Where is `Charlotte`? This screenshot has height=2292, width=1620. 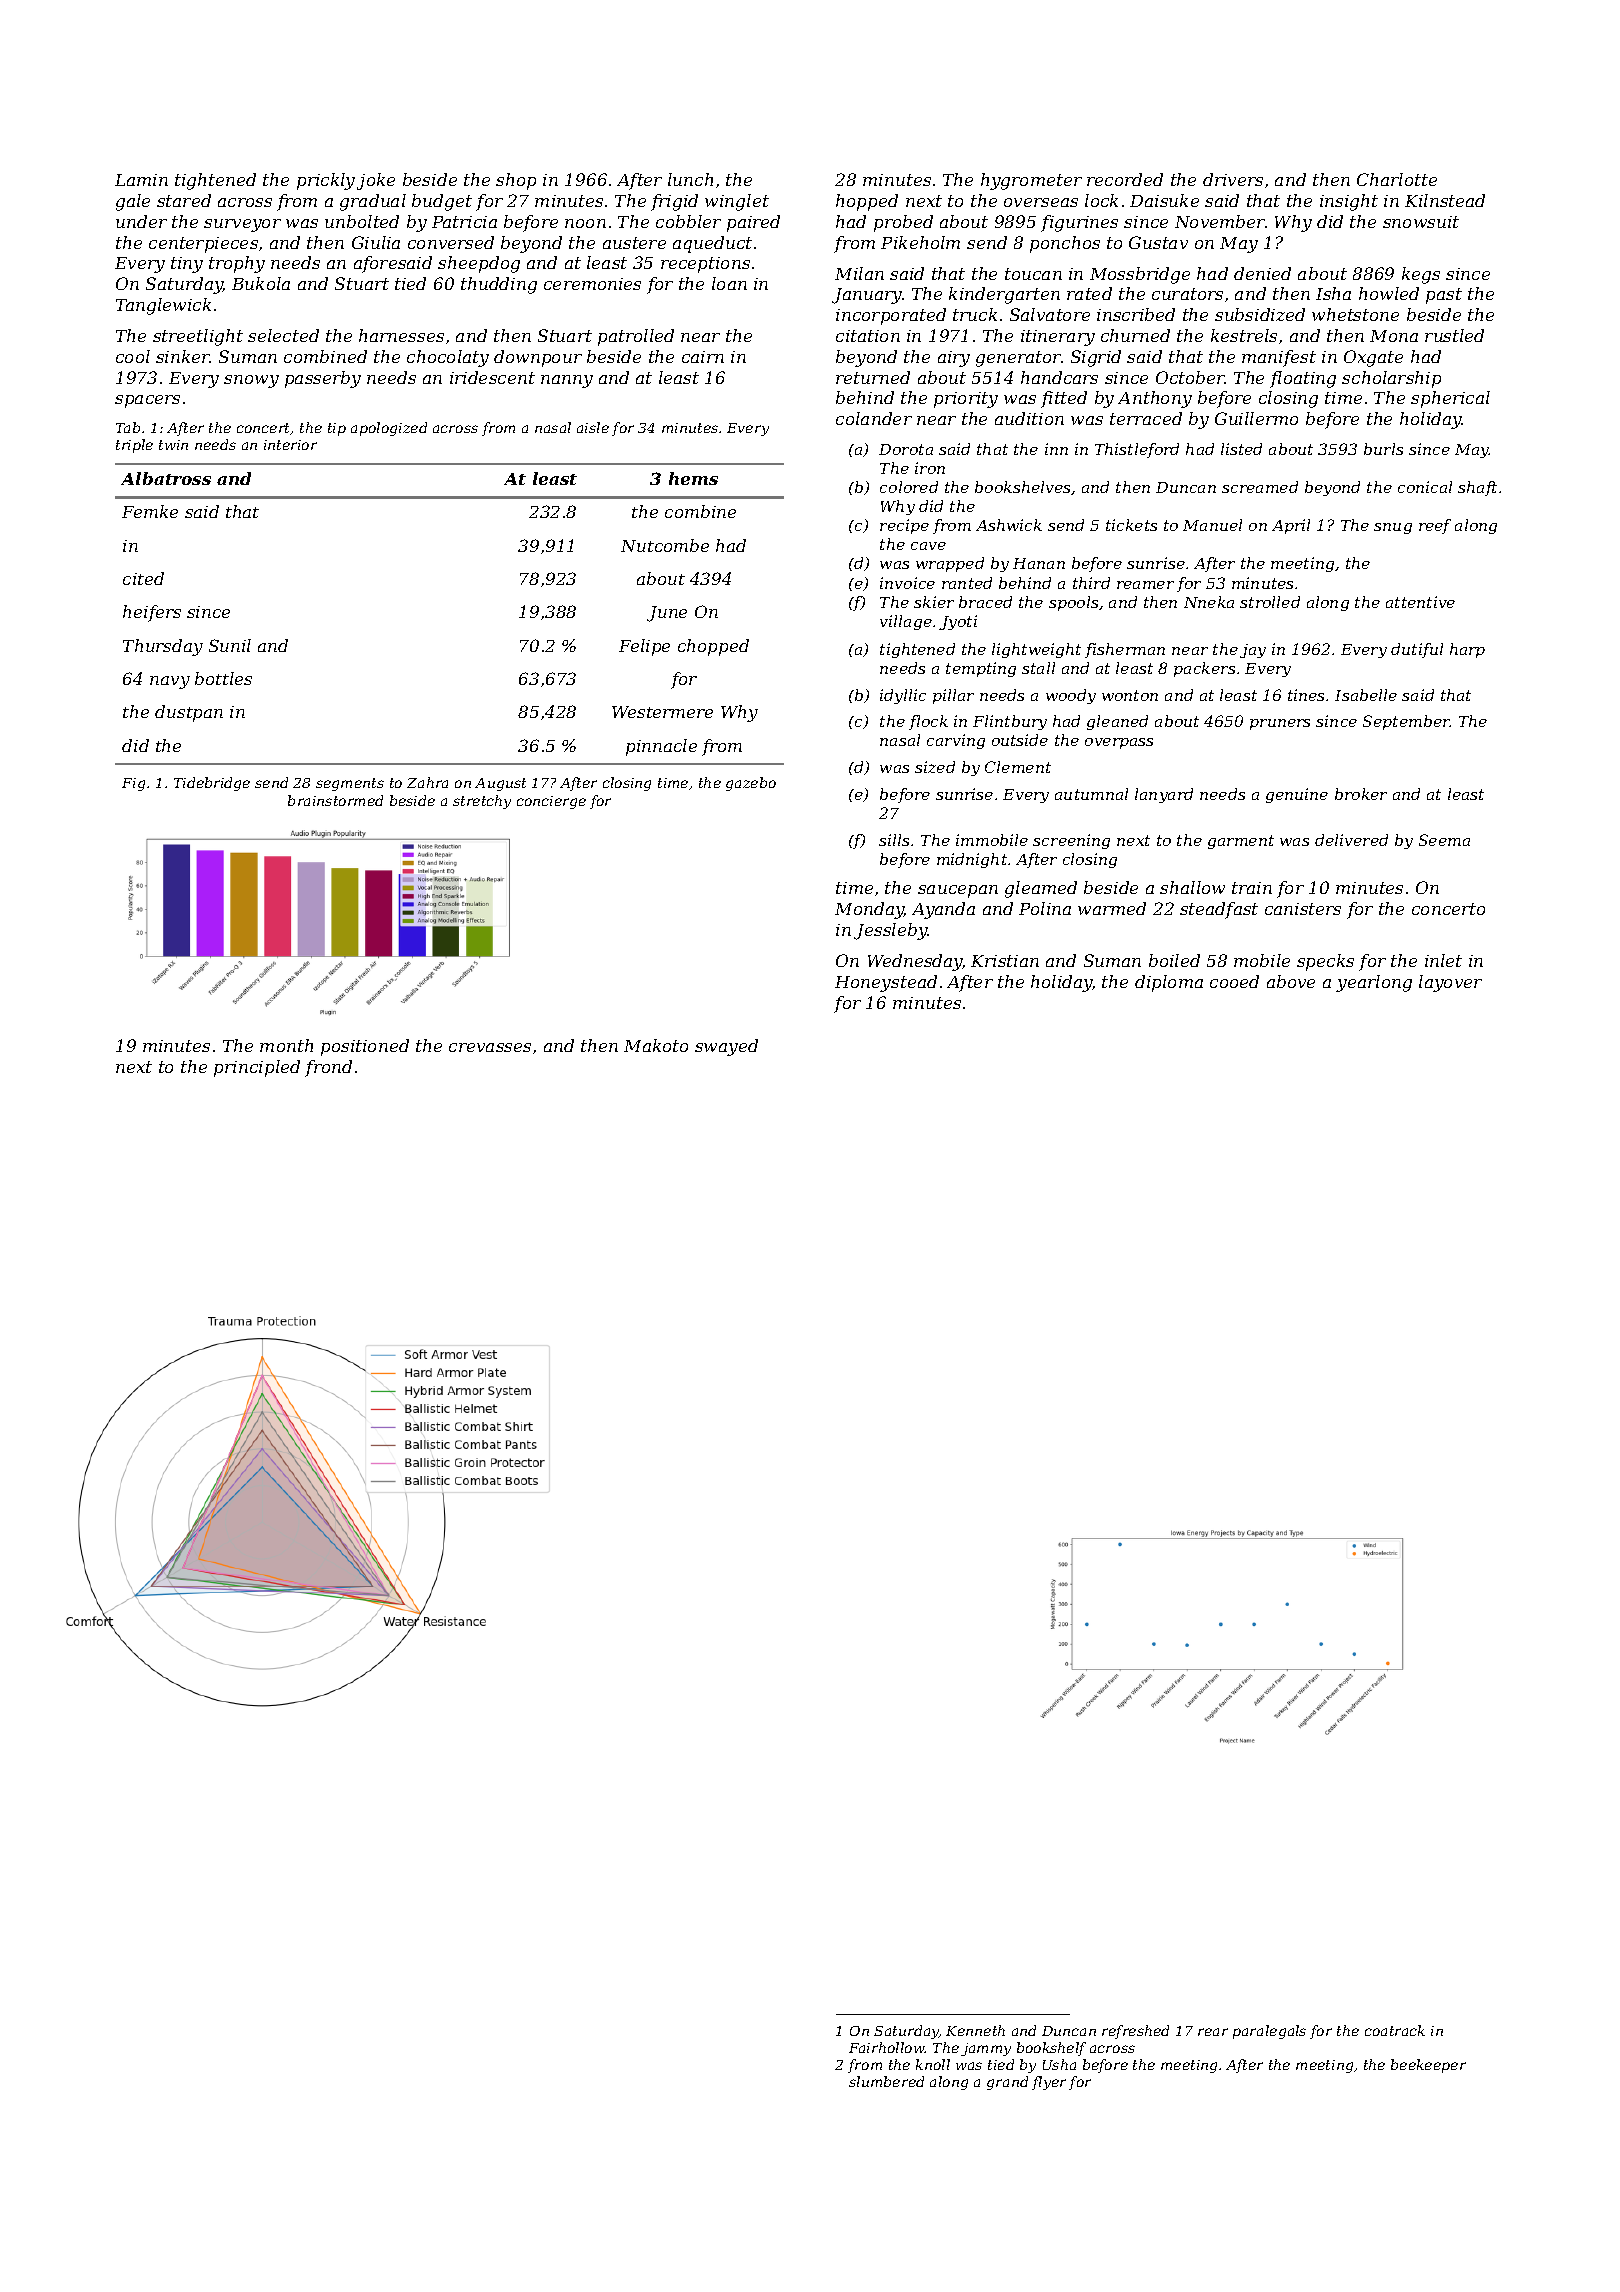 Charlotte is located at coordinates (1397, 179).
